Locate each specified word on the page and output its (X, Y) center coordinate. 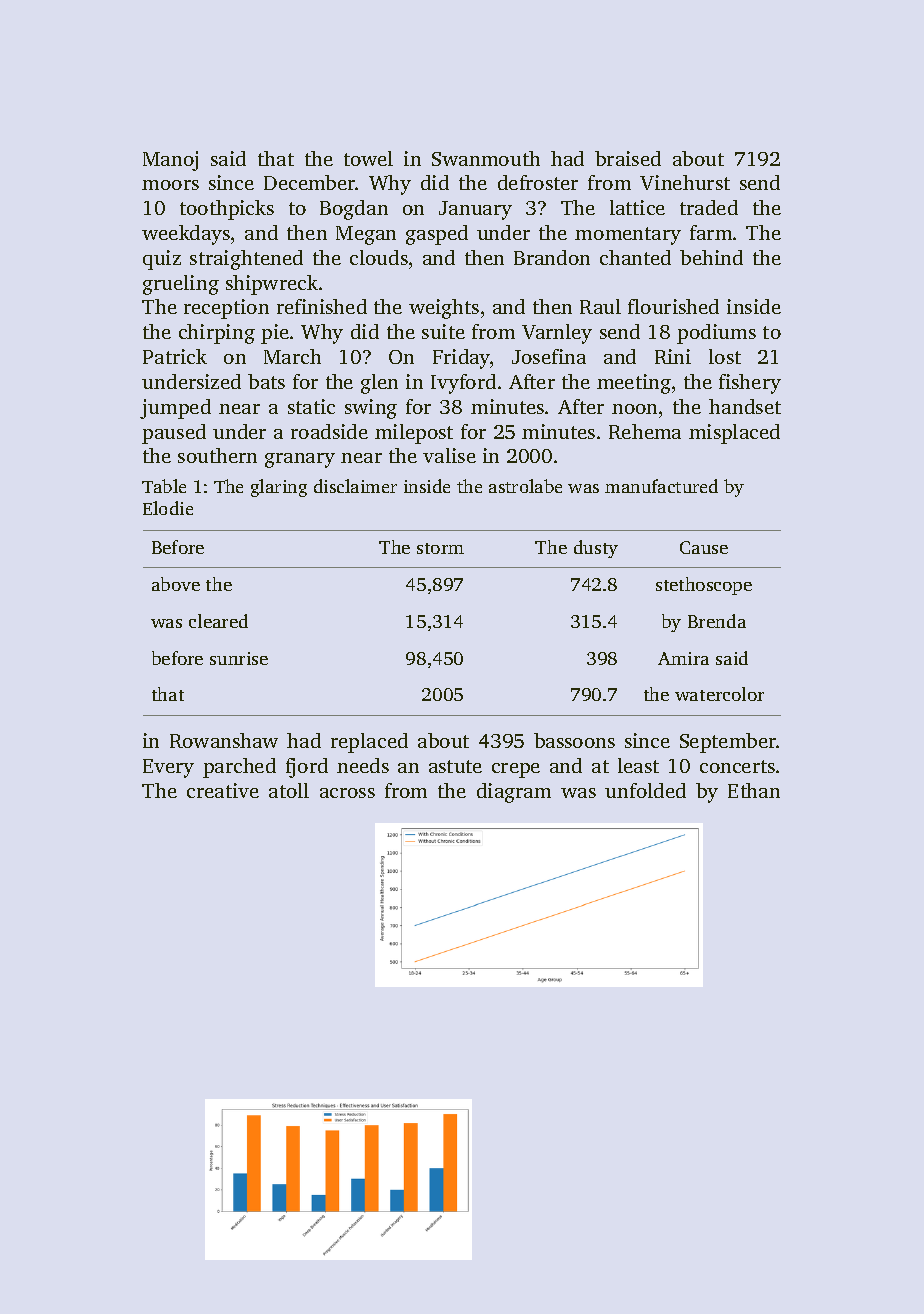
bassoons (574, 740)
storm (440, 548)
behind (711, 257)
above (176, 584)
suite (443, 331)
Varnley (557, 334)
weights (444, 309)
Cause (704, 547)
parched (239, 768)
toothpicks (227, 210)
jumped (175, 409)
